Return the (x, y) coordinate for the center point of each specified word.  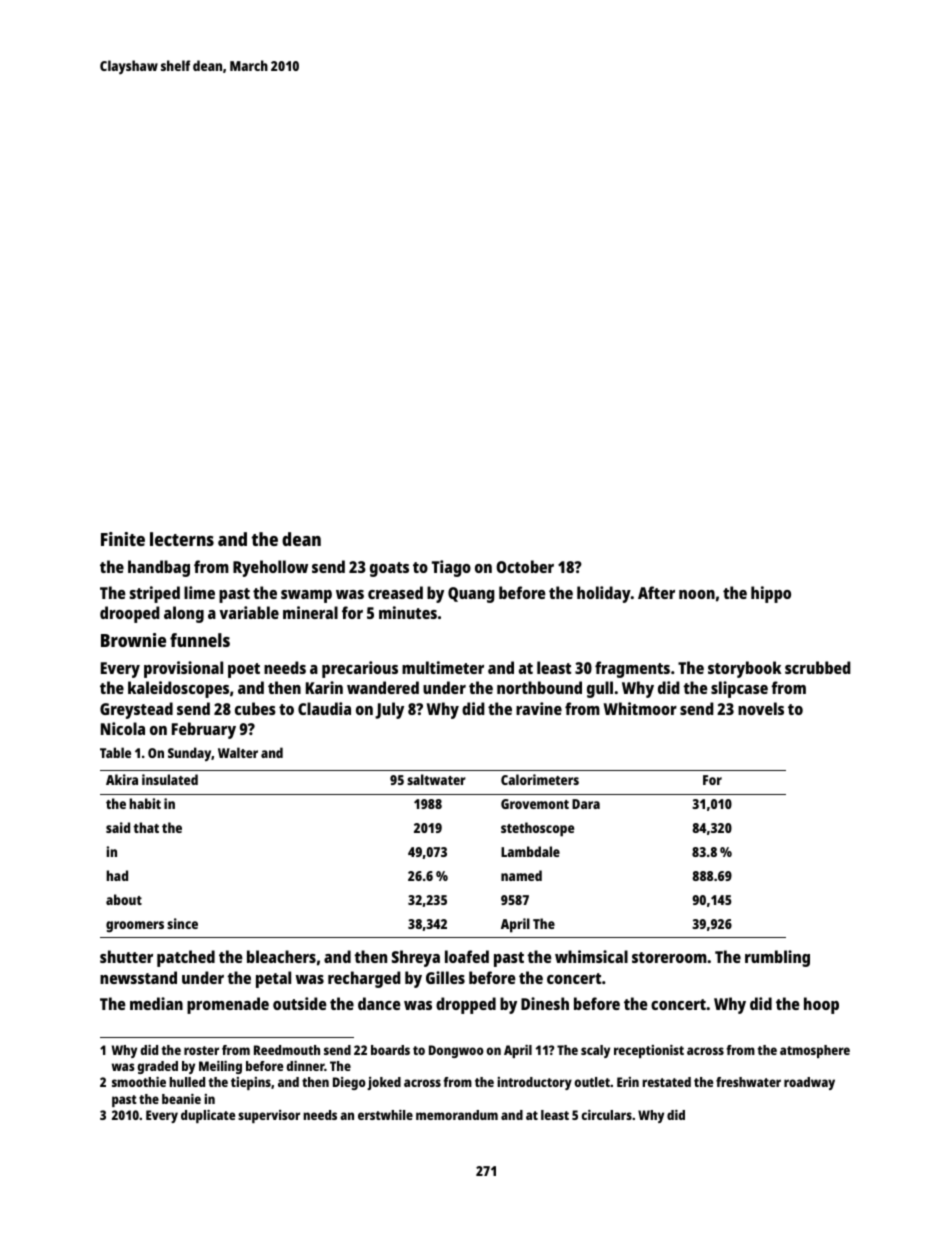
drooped (130, 614)
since (182, 923)
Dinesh (545, 1003)
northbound (539, 687)
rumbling (777, 958)
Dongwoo (456, 1051)
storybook (744, 669)
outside (300, 1003)
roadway (809, 1083)
